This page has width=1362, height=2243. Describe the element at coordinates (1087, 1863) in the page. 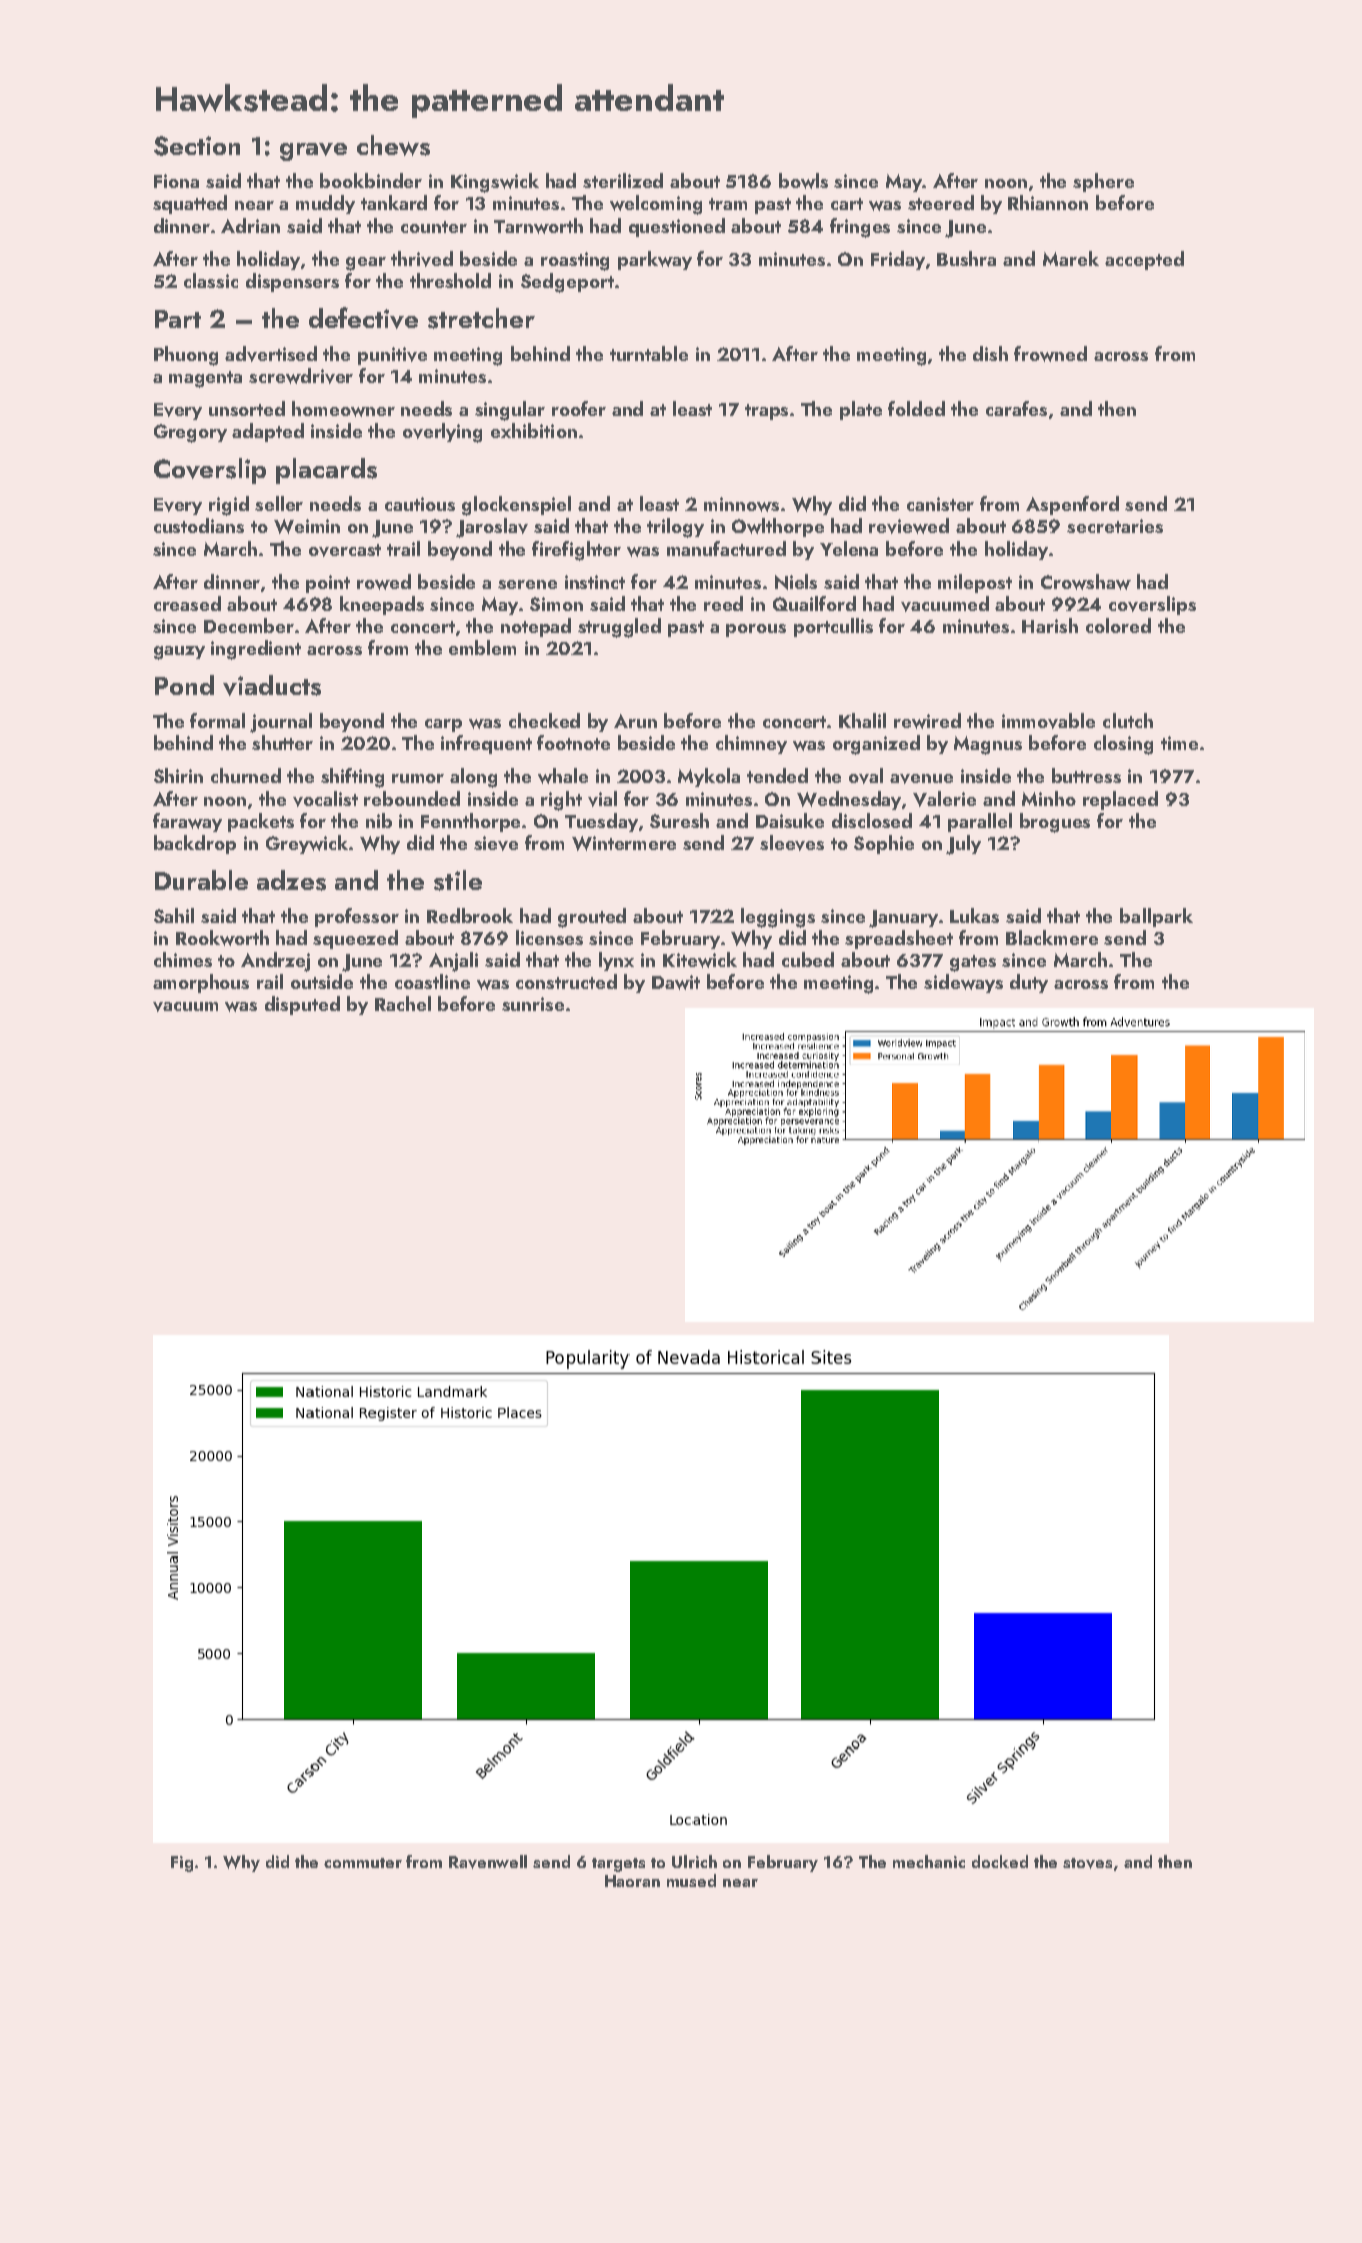

I see `stoves` at that location.
